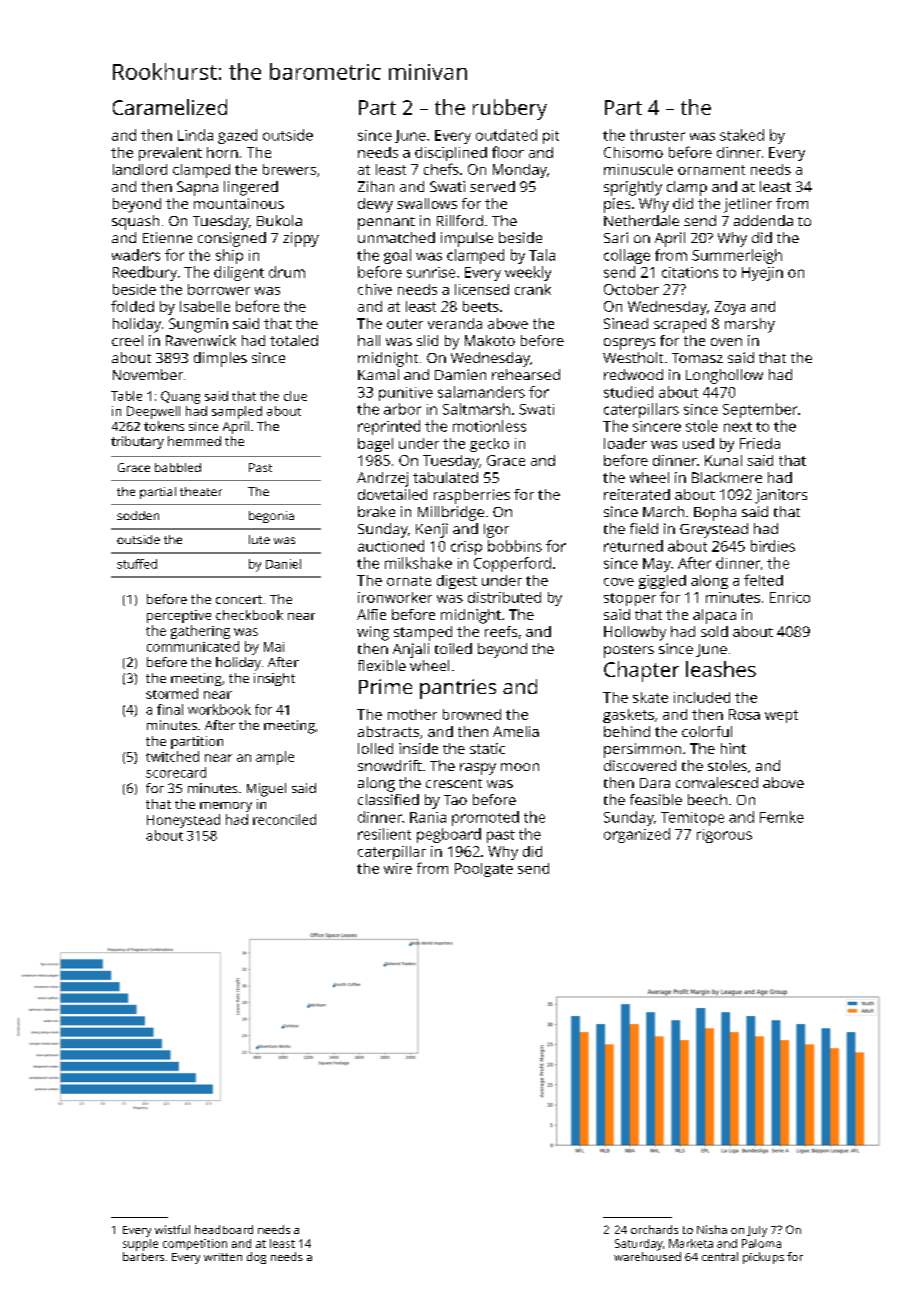  Describe the element at coordinates (251, 188) in the screenshot. I see `lingered` at that location.
